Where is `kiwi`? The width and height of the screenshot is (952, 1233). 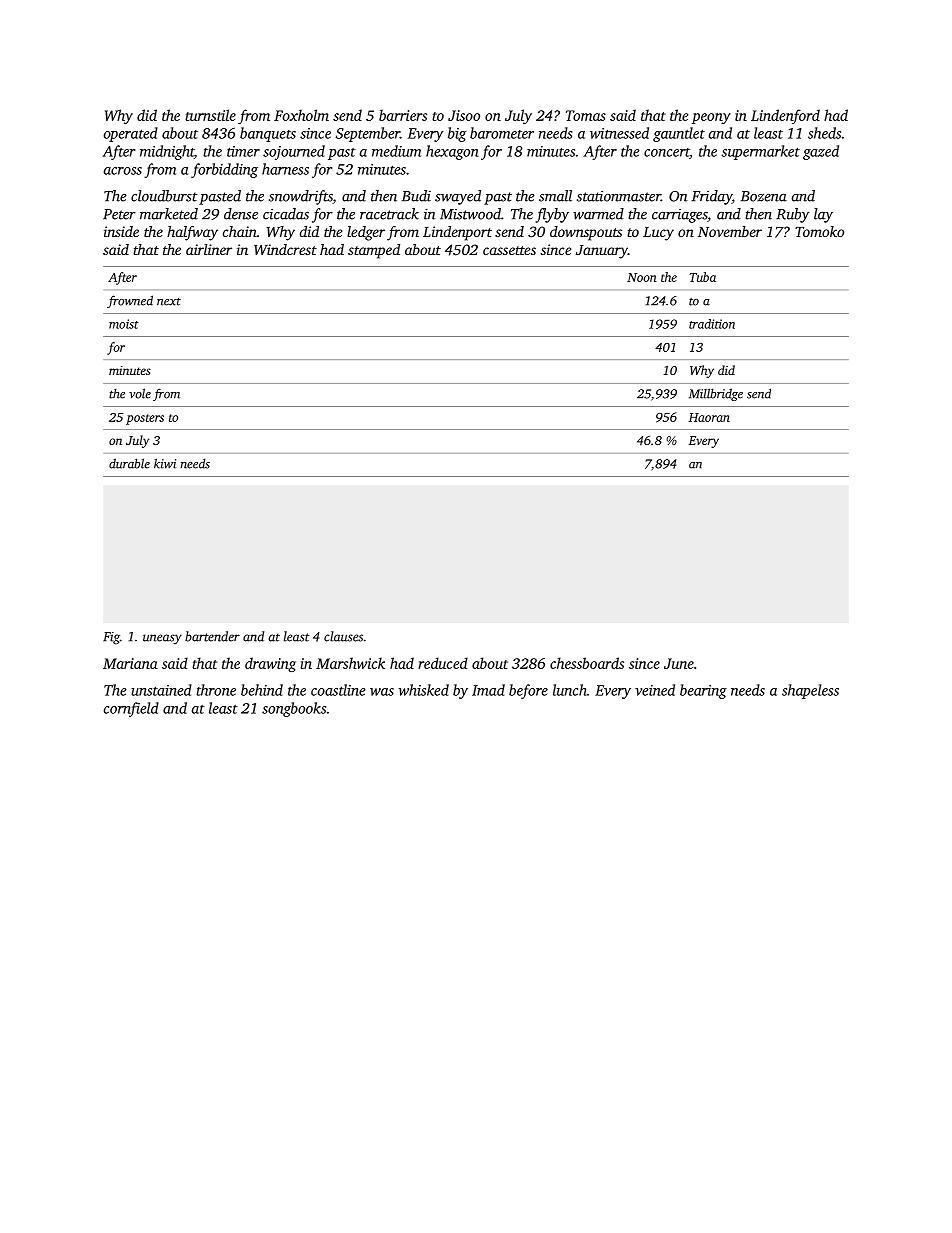
kiwi is located at coordinates (165, 463).
